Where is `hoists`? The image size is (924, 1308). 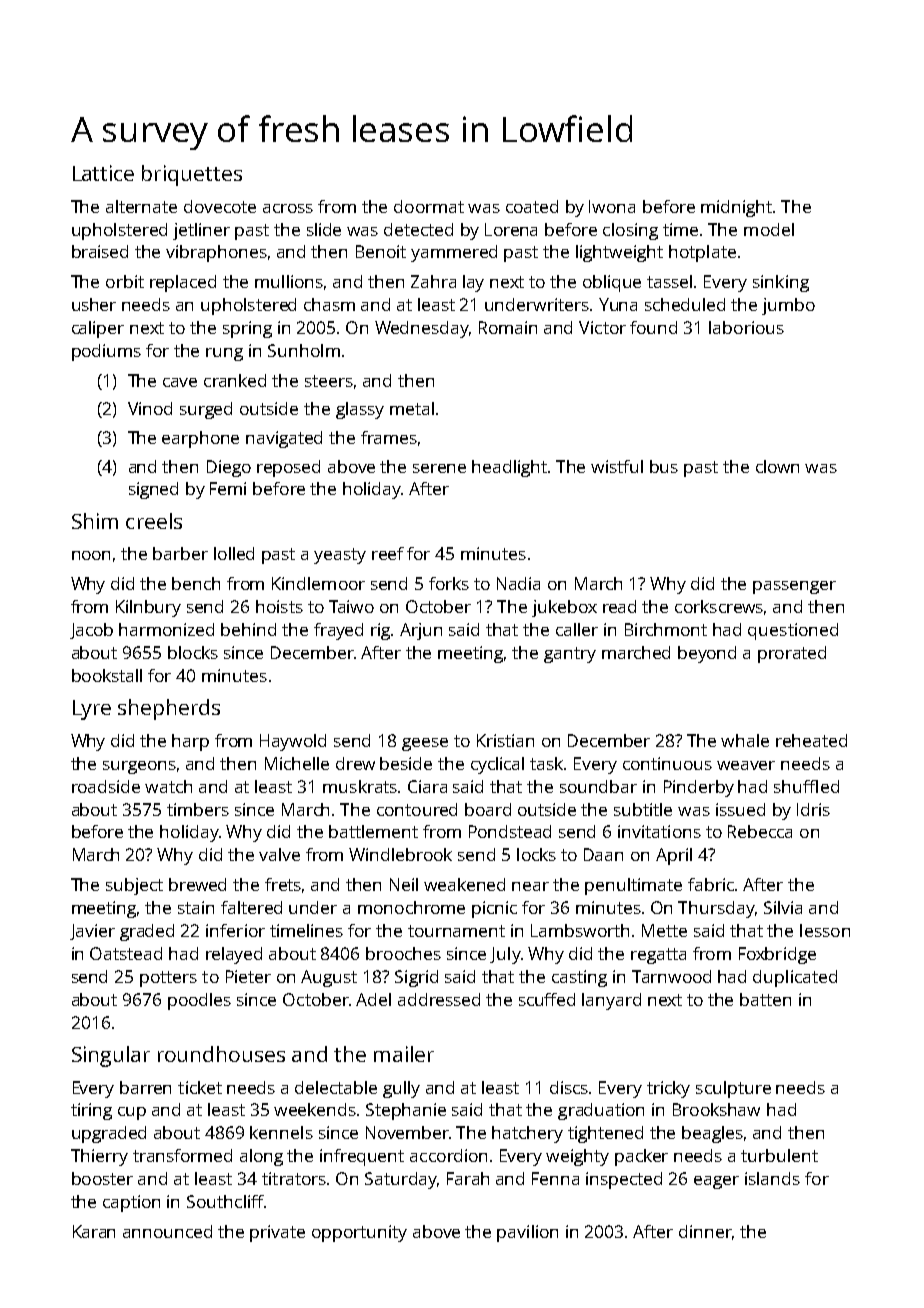 hoists is located at coordinates (279, 606).
